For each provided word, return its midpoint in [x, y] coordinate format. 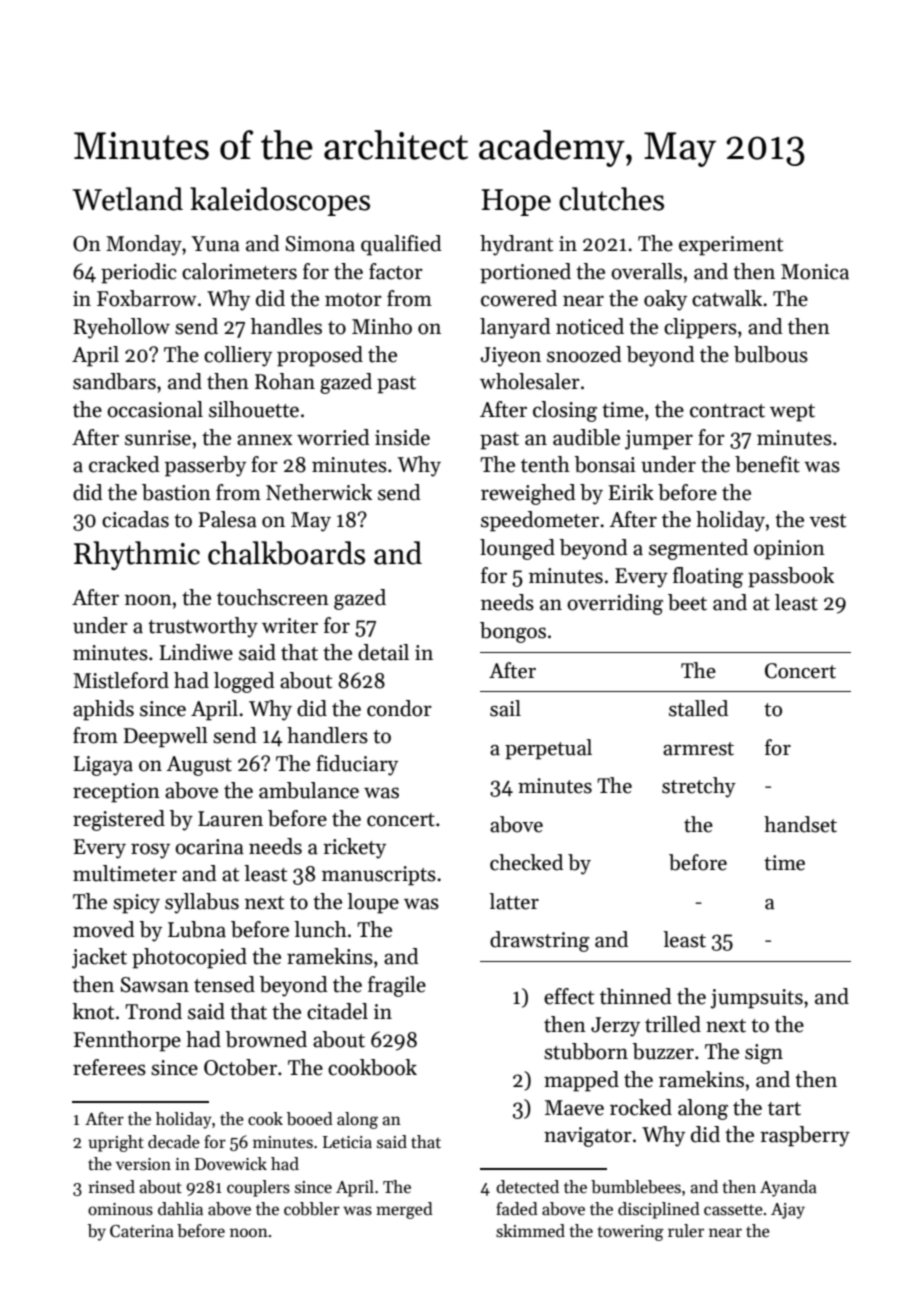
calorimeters [239, 271]
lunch [320, 929]
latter [514, 901]
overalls [646, 271]
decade [174, 1142]
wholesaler [530, 381]
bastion [176, 492]
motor [353, 300]
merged [404, 1210]
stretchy [699, 787]
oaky [665, 300]
